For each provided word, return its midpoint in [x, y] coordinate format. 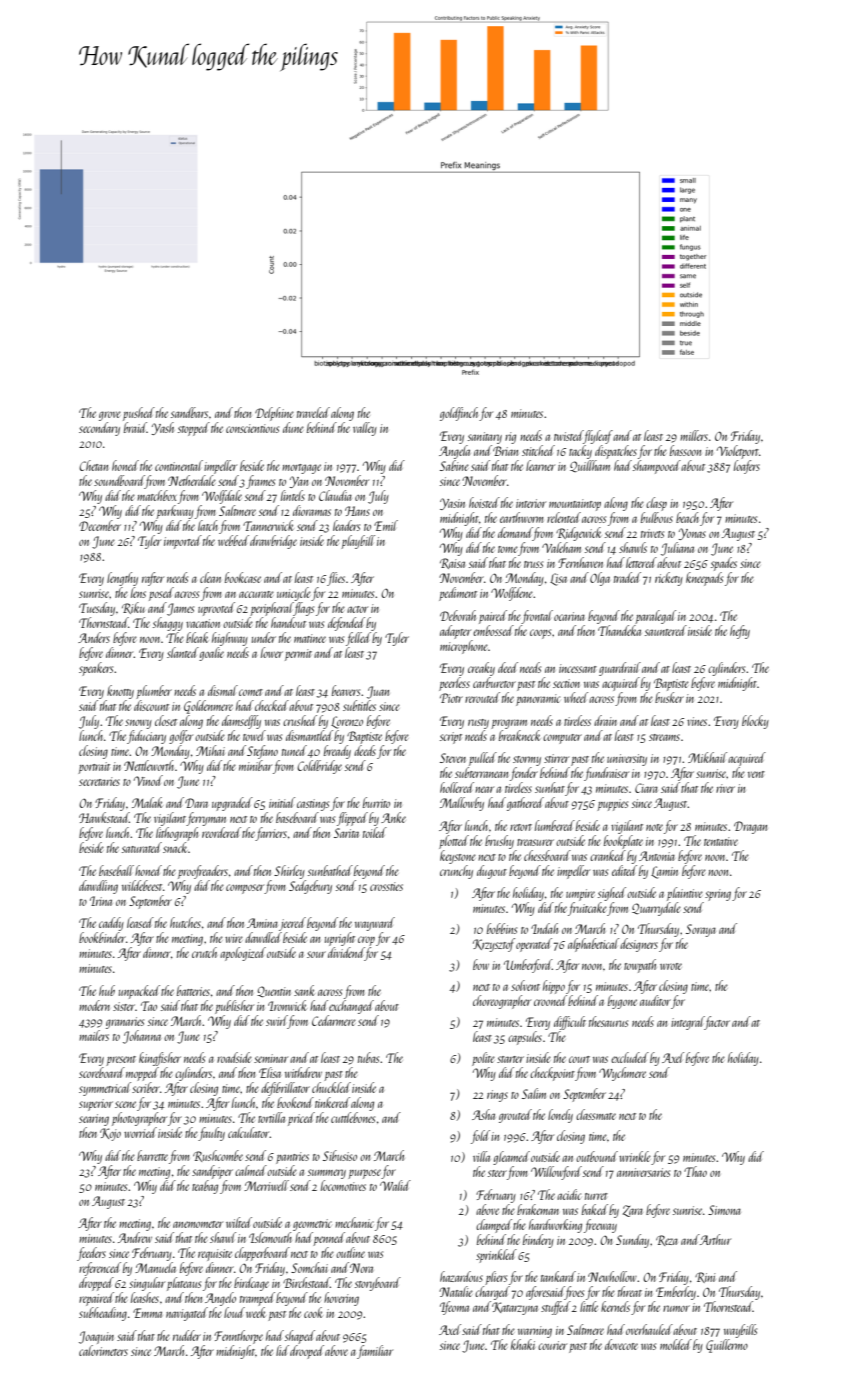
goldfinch [460, 414]
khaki [523, 1344]
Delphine [274, 414]
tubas [368, 1057]
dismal [223, 690]
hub [107, 990]
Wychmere [622, 1074]
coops [540, 634]
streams [664, 737]
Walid [395, 1185]
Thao [695, 1171]
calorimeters [103, 1350]
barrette [152, 1155]
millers [694, 435]
